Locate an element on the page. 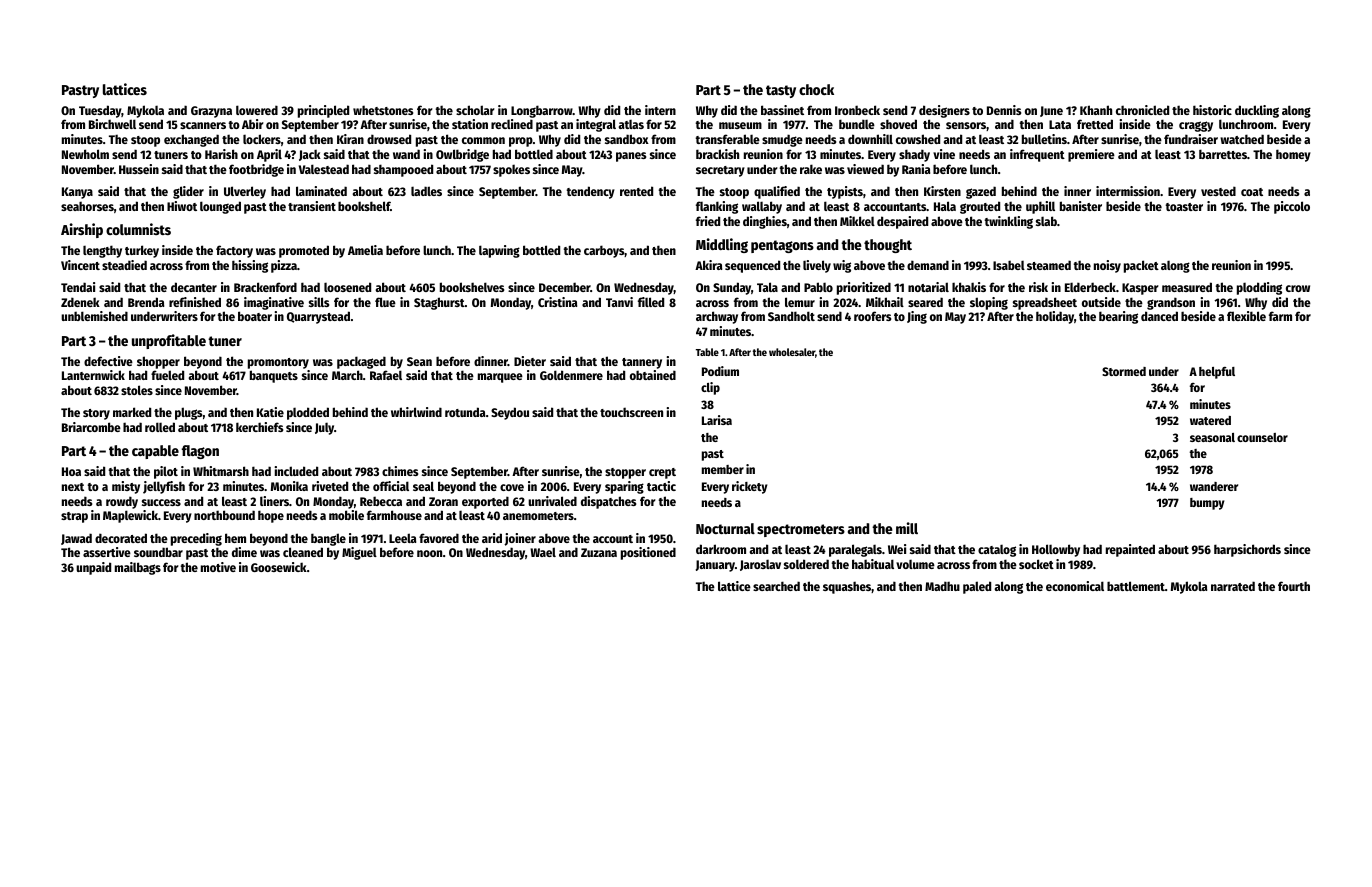  bookshelves is located at coordinates (472, 287).
